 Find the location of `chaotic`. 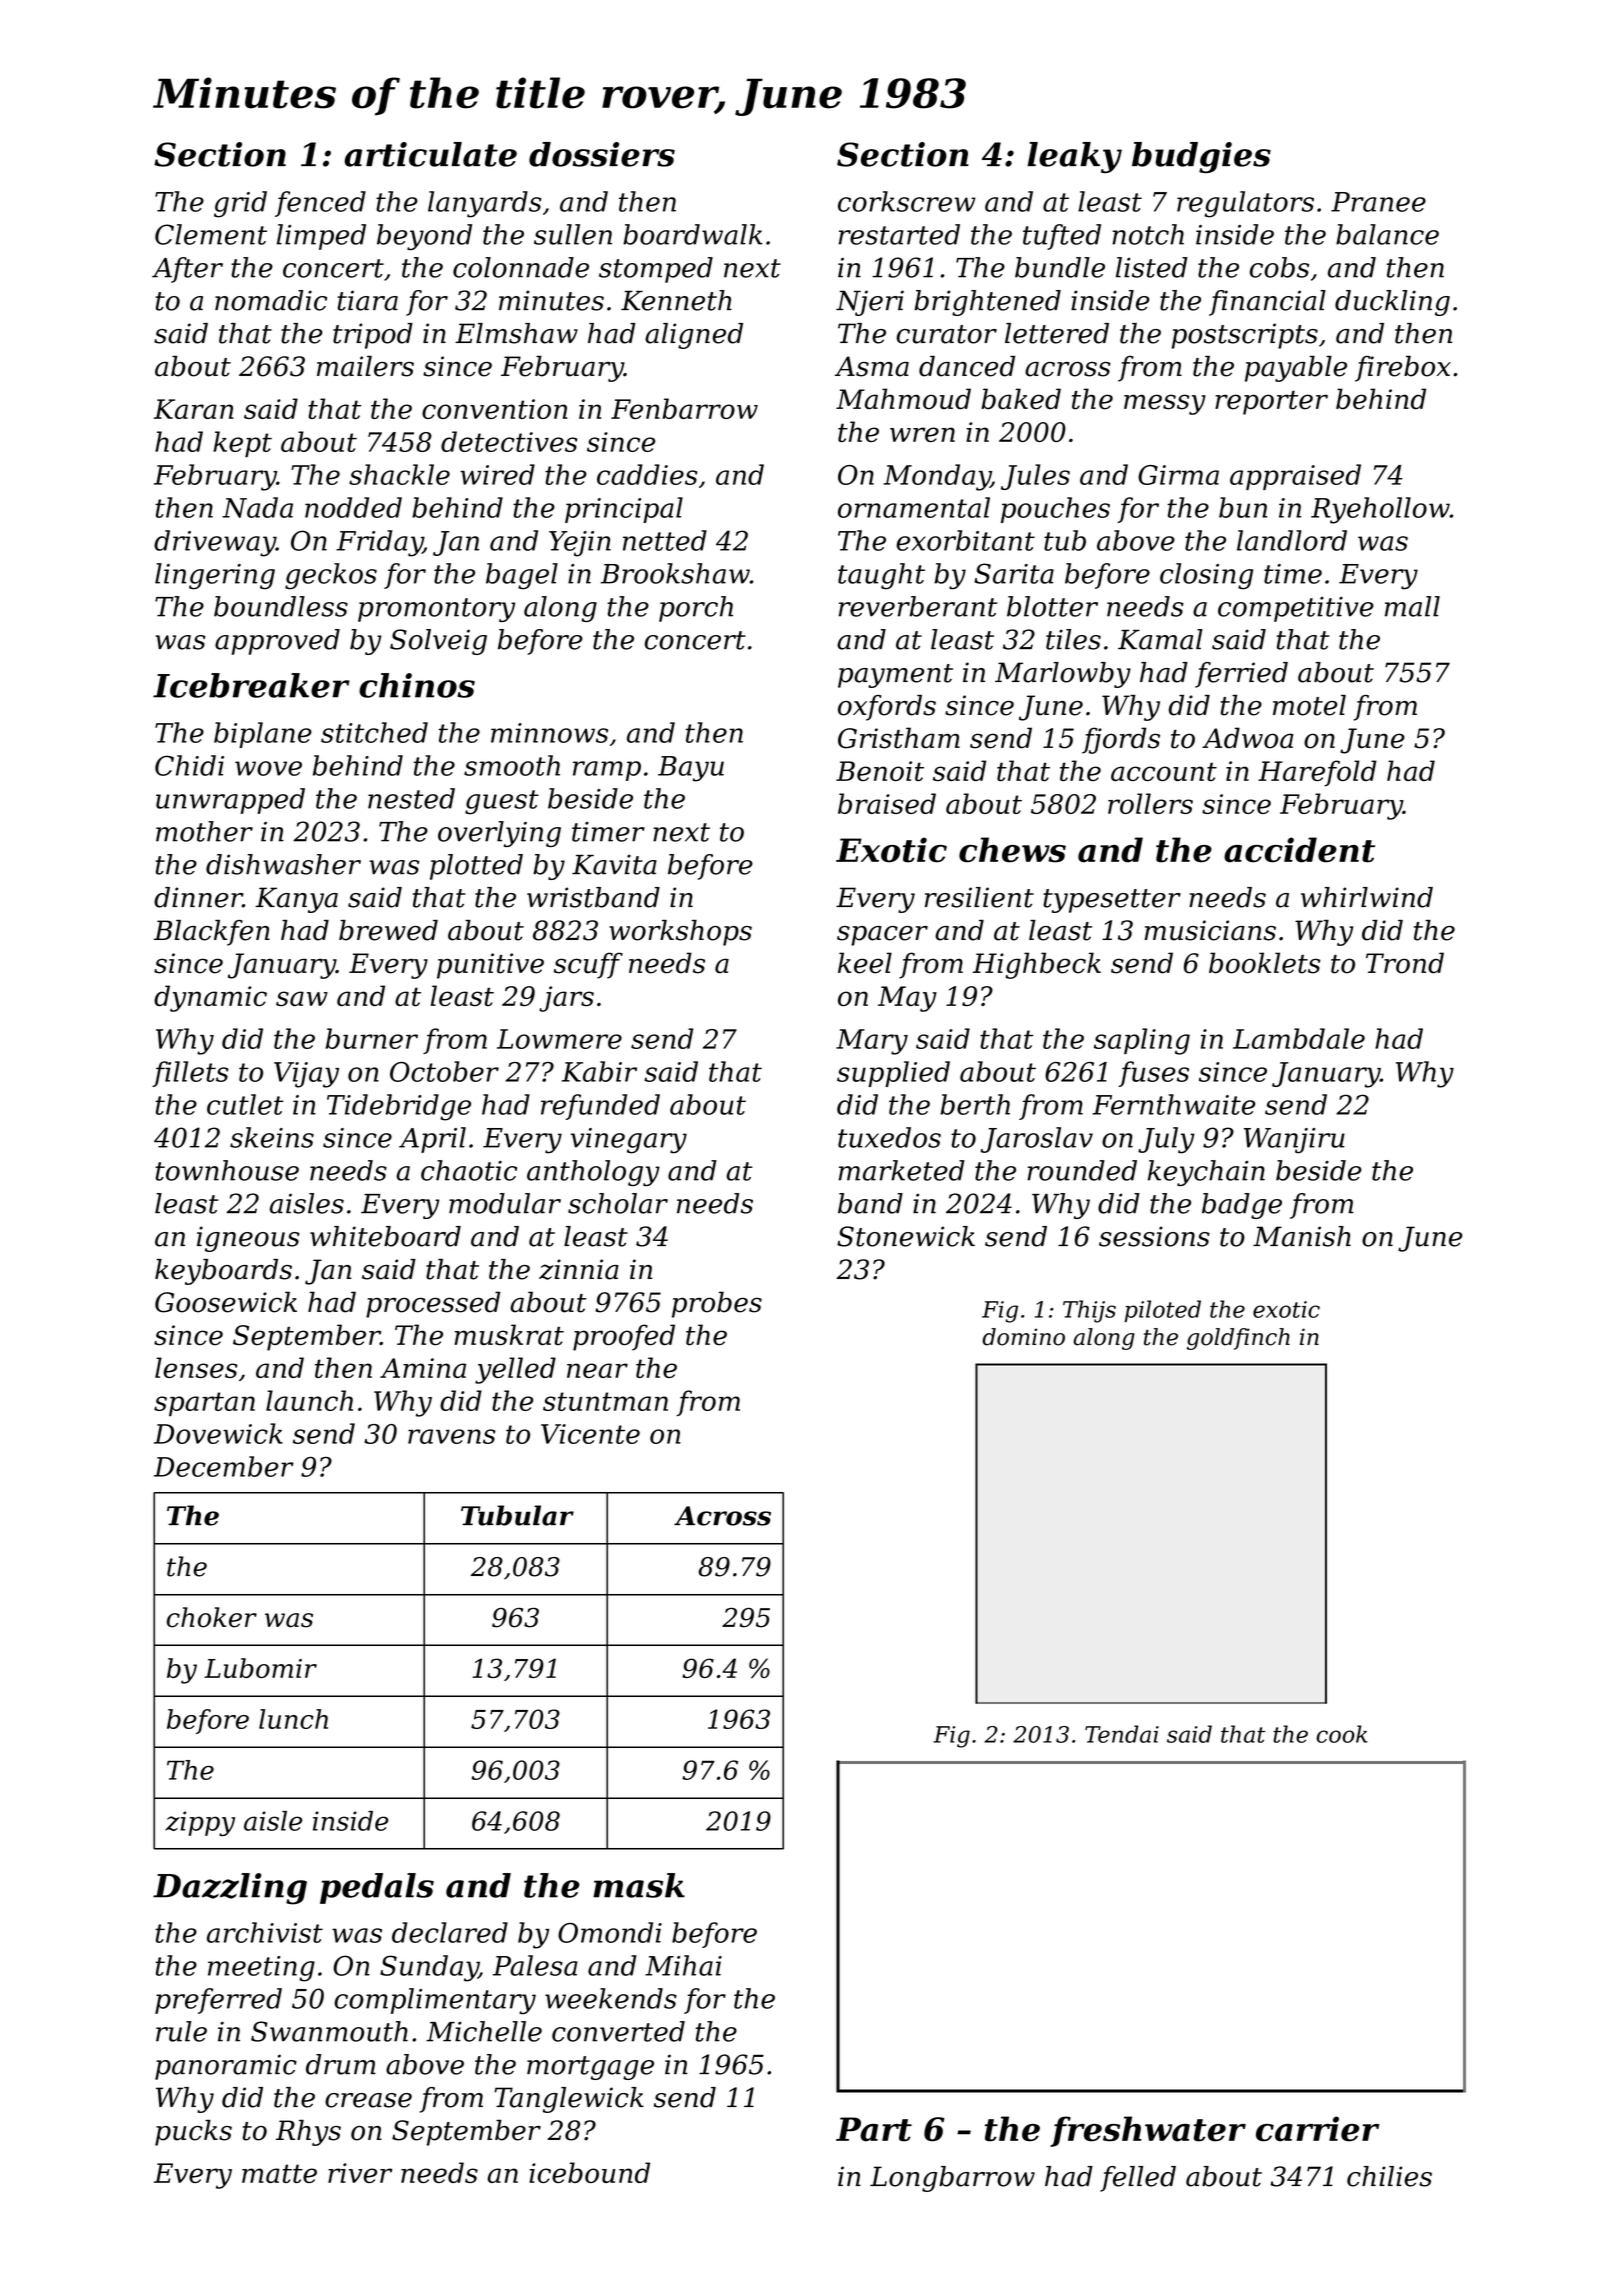

chaotic is located at coordinates (469, 1170).
